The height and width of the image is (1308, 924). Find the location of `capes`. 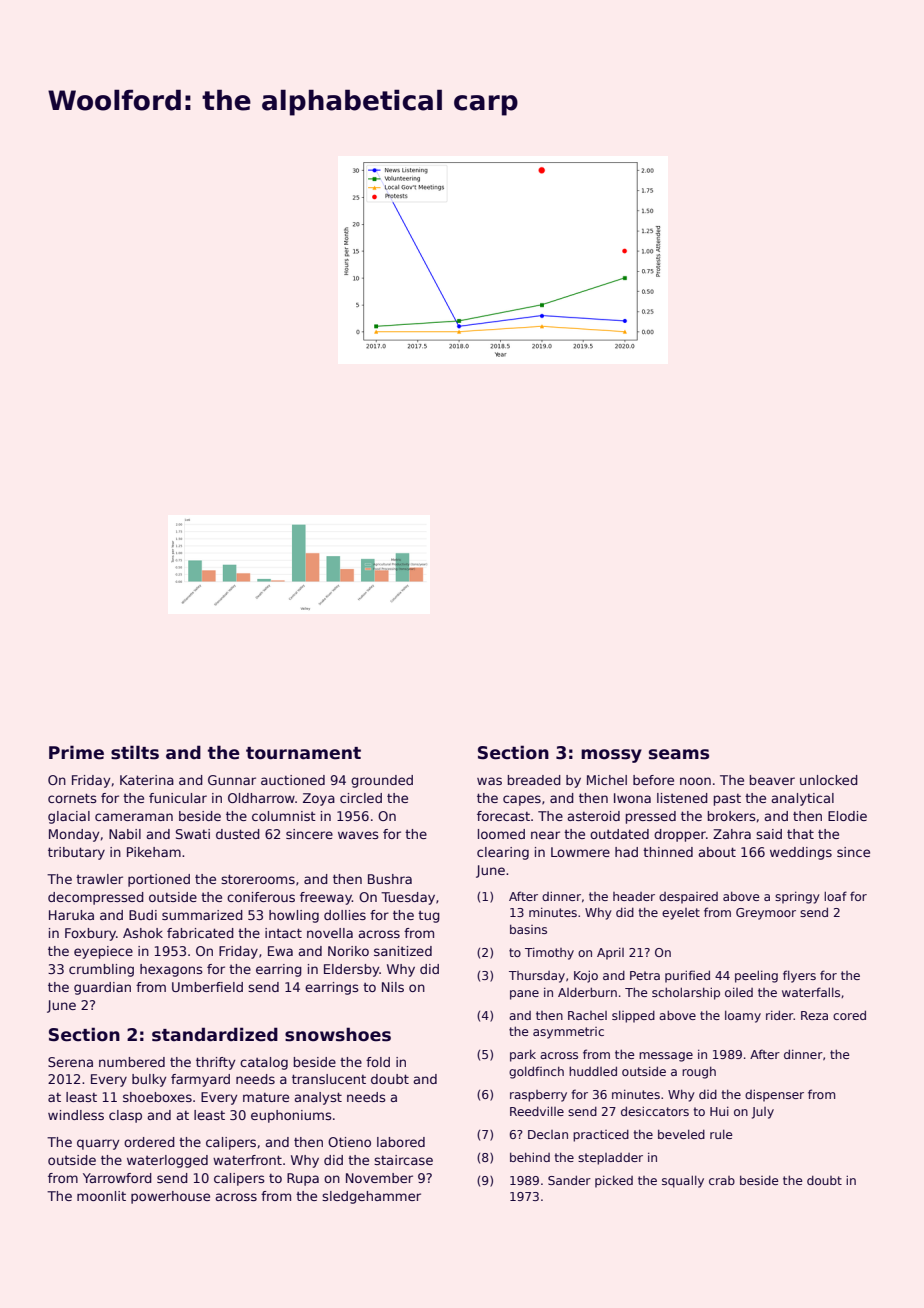

capes is located at coordinates (522, 800).
